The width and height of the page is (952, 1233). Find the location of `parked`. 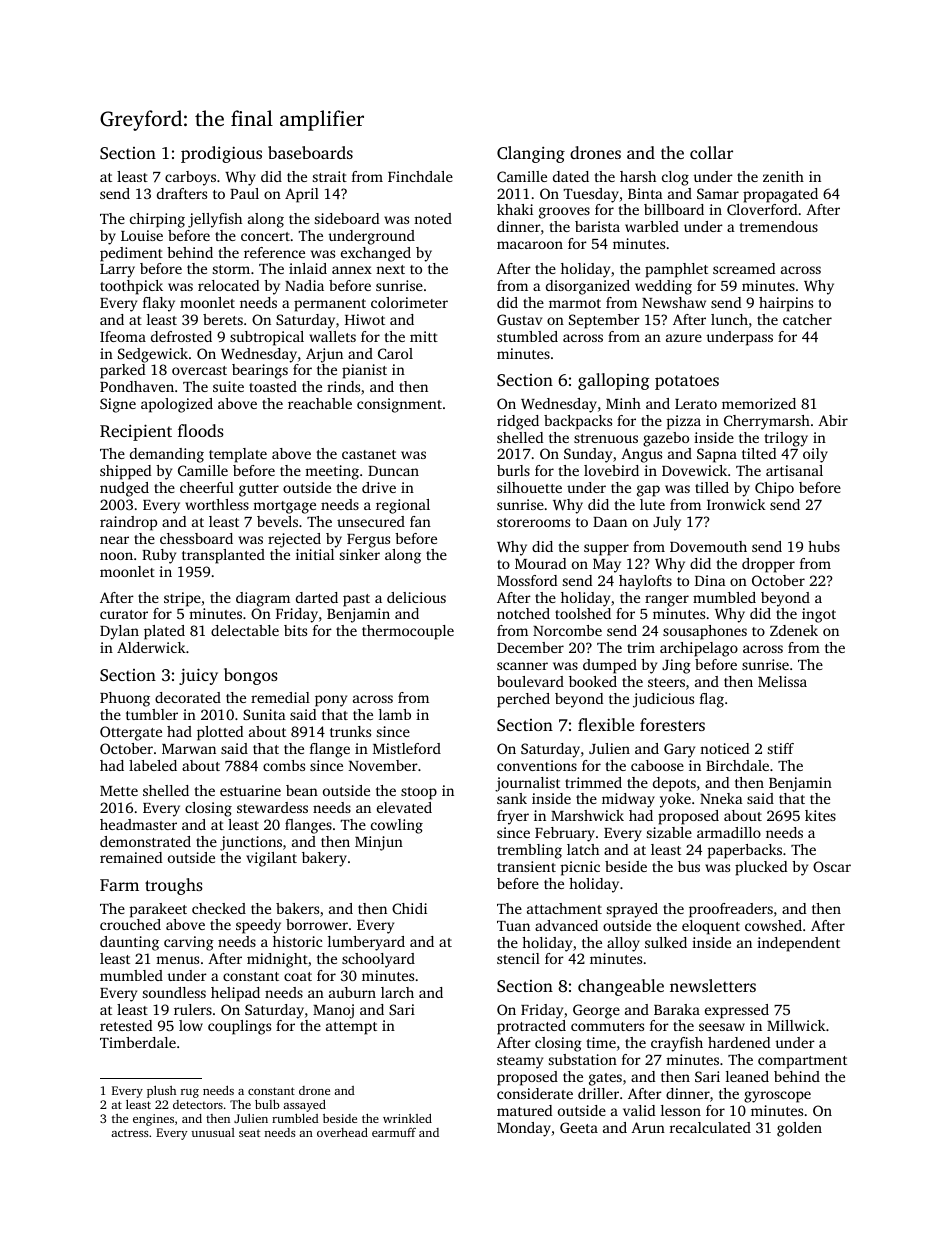

parked is located at coordinates (123, 371).
